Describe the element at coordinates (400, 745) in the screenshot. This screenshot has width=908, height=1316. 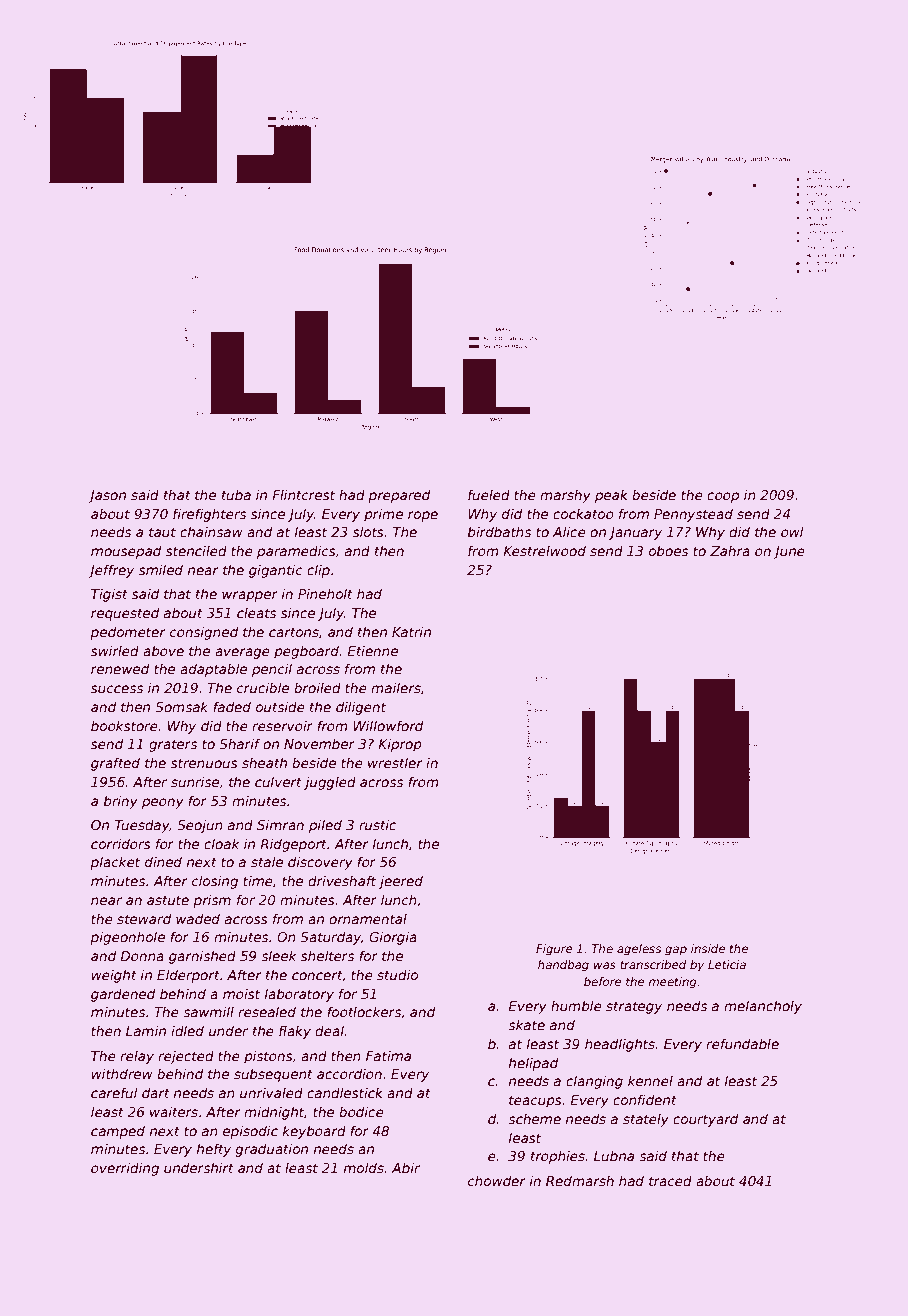
I see `Kiprop` at that location.
